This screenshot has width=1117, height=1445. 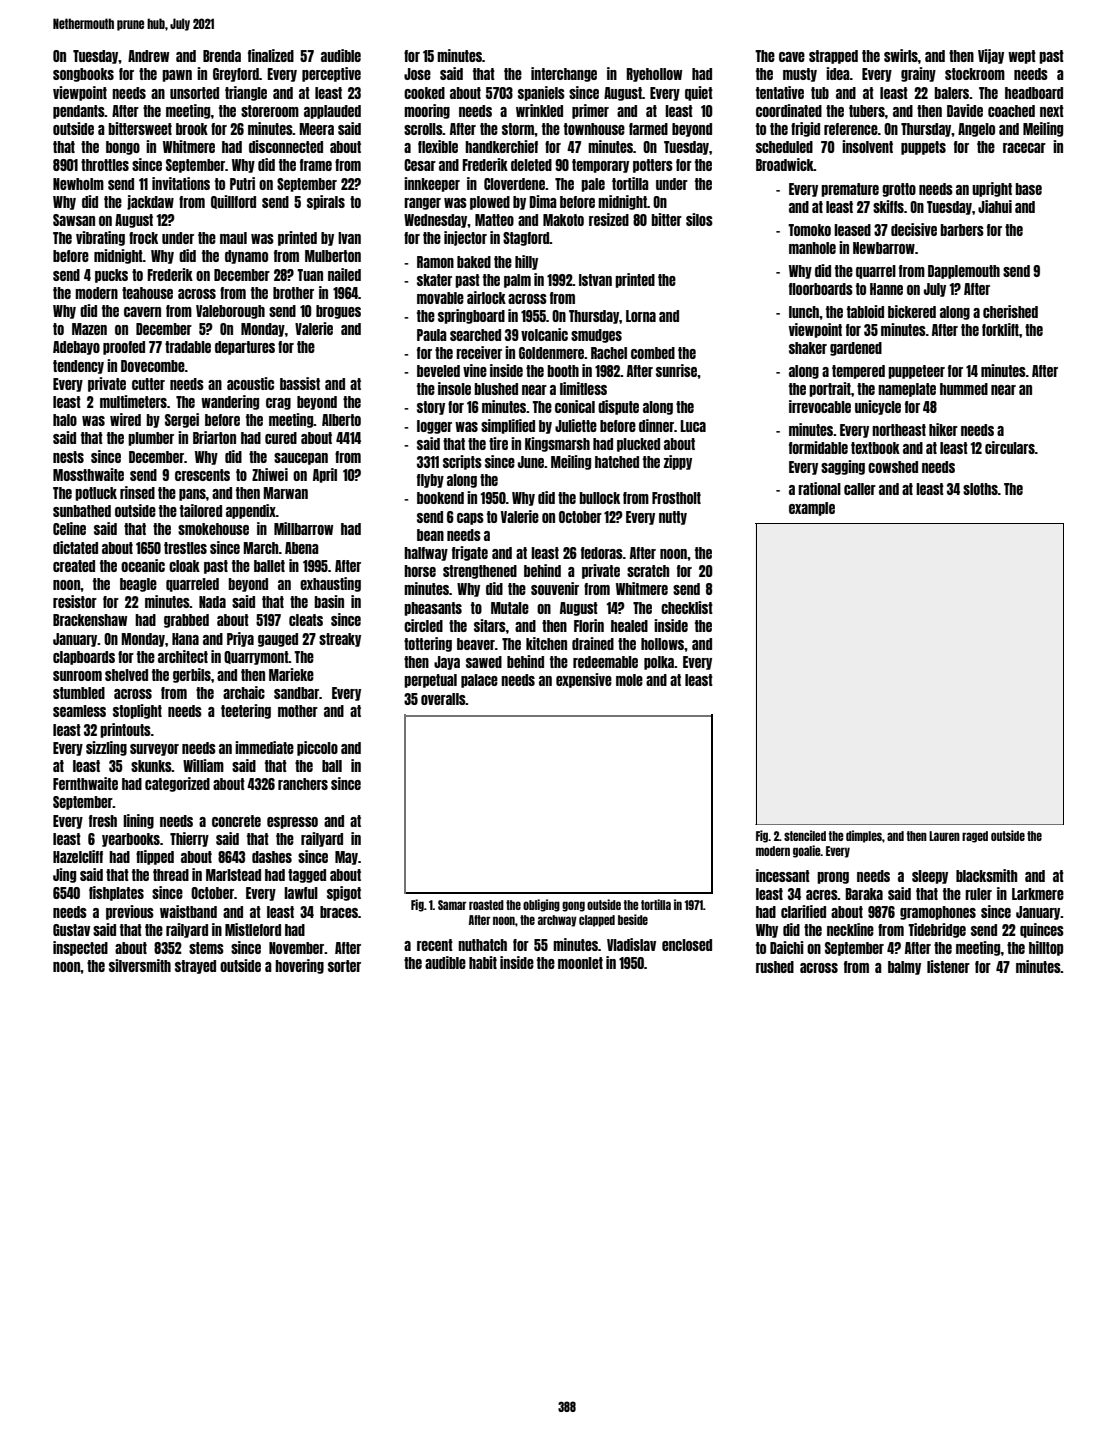 I want to click on Andrew, so click(x=148, y=56).
